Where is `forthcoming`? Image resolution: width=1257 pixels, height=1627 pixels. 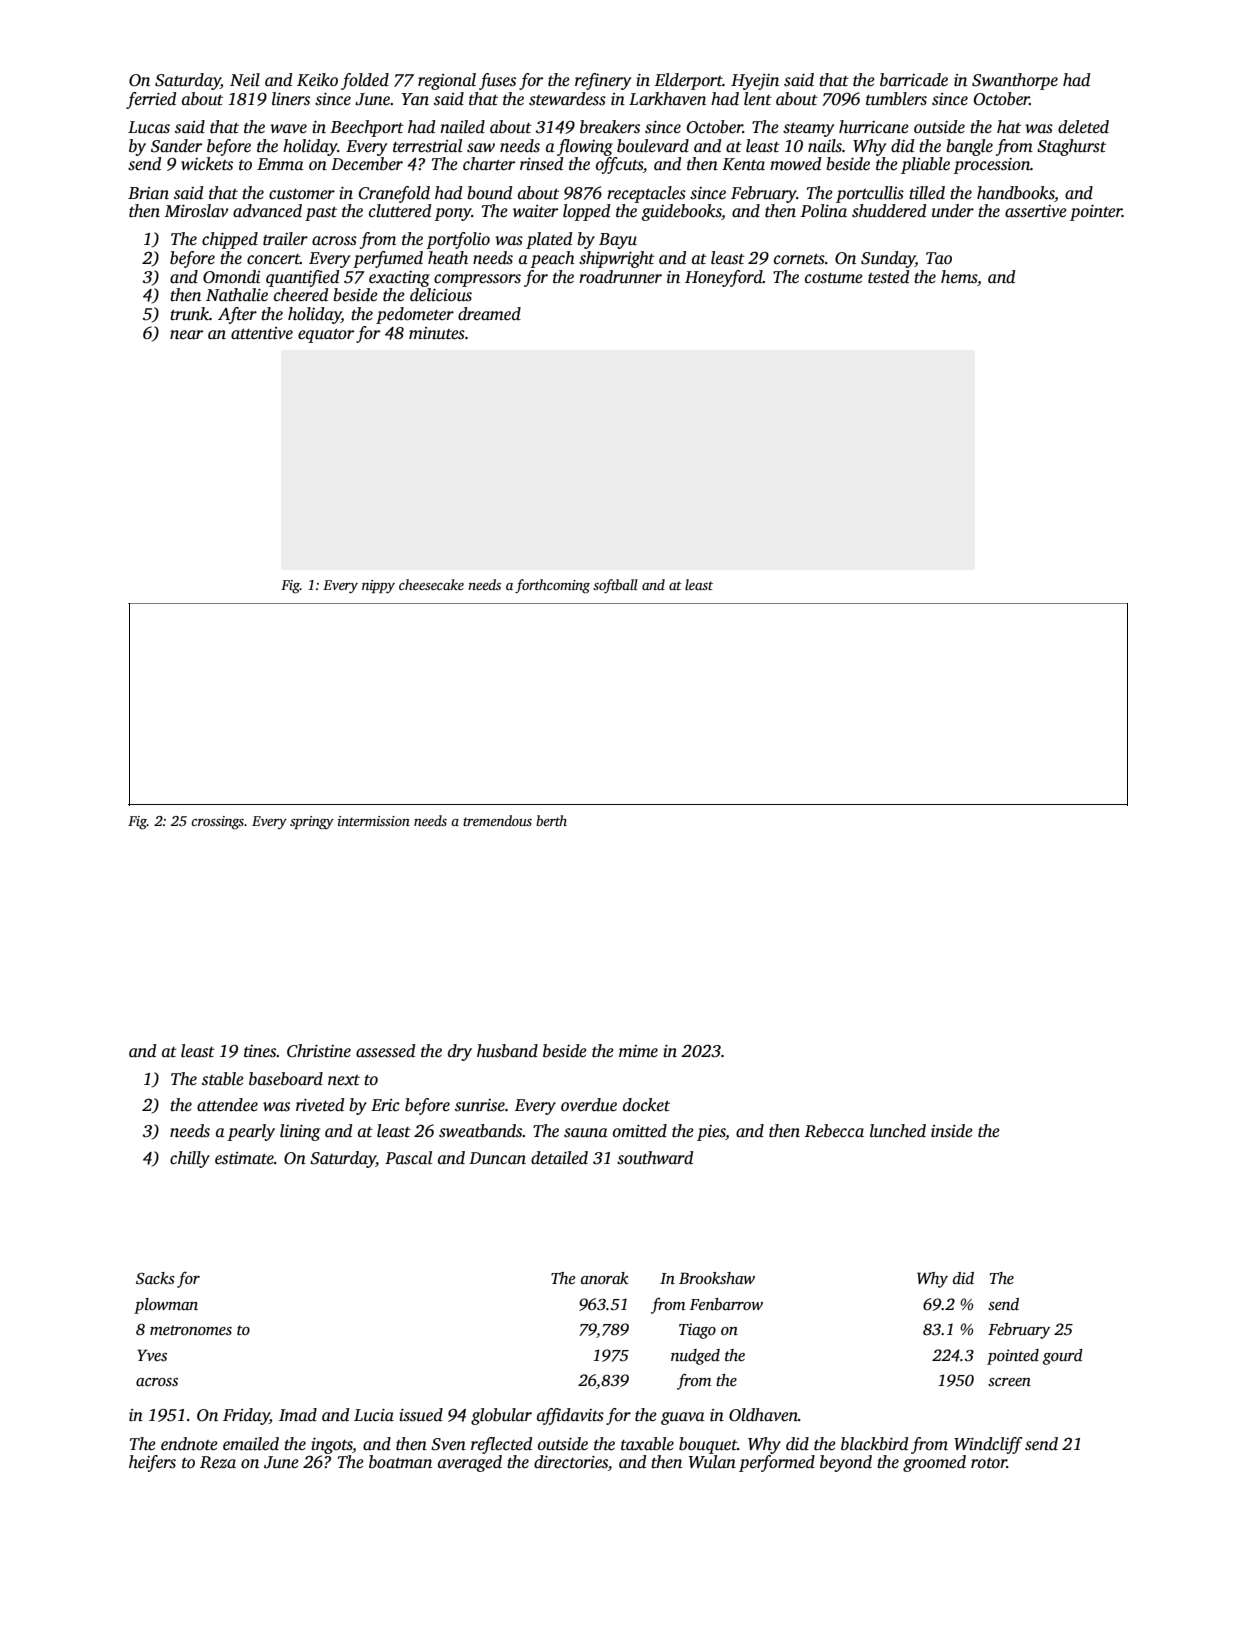 forthcoming is located at coordinates (552, 586).
